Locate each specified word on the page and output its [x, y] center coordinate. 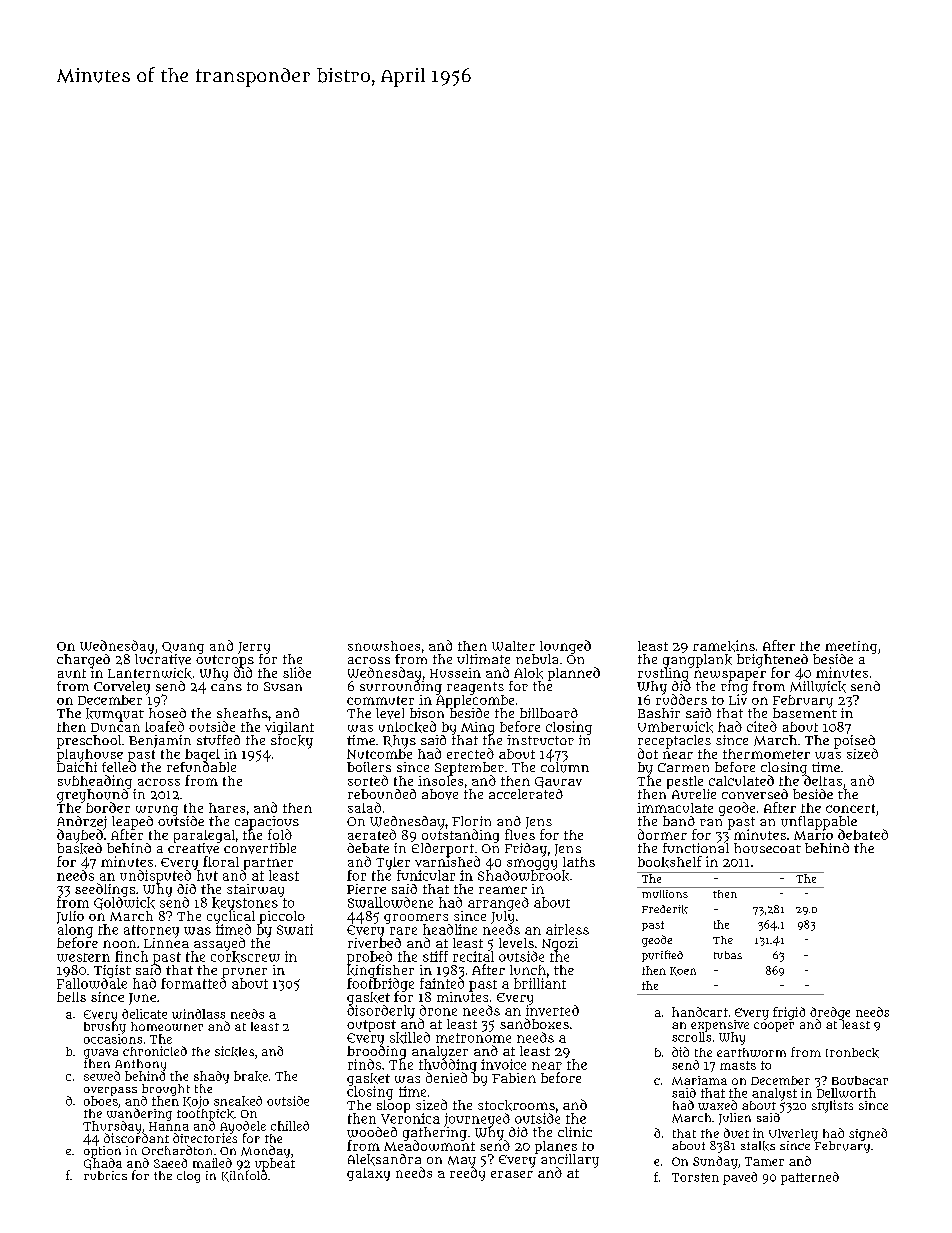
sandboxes [534, 1023]
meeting [851, 647]
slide [297, 672]
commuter [380, 700]
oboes [101, 1101]
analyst [774, 1094]
